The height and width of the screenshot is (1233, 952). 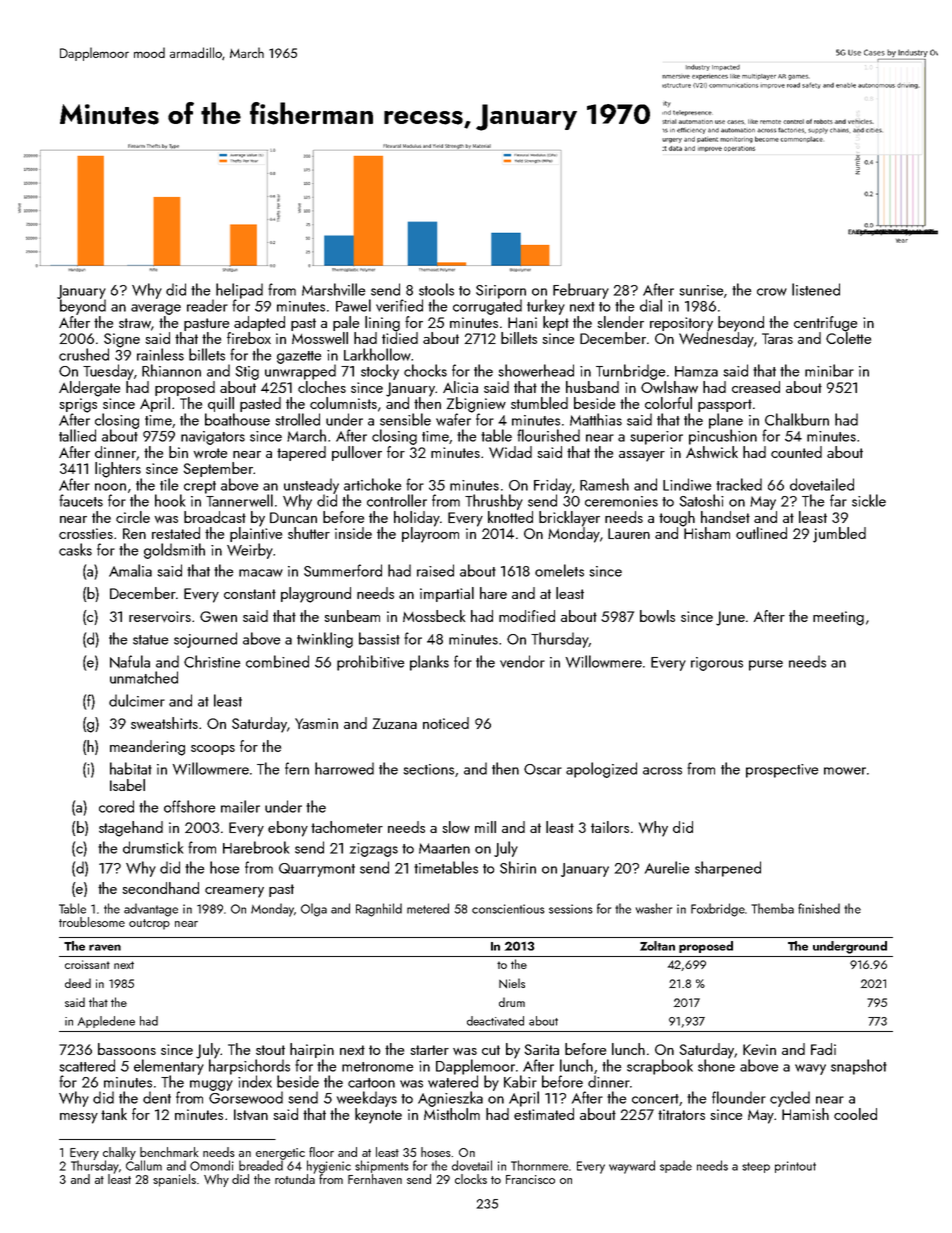 What do you see at coordinates (382, 1166) in the screenshot?
I see `shipments` at bounding box center [382, 1166].
